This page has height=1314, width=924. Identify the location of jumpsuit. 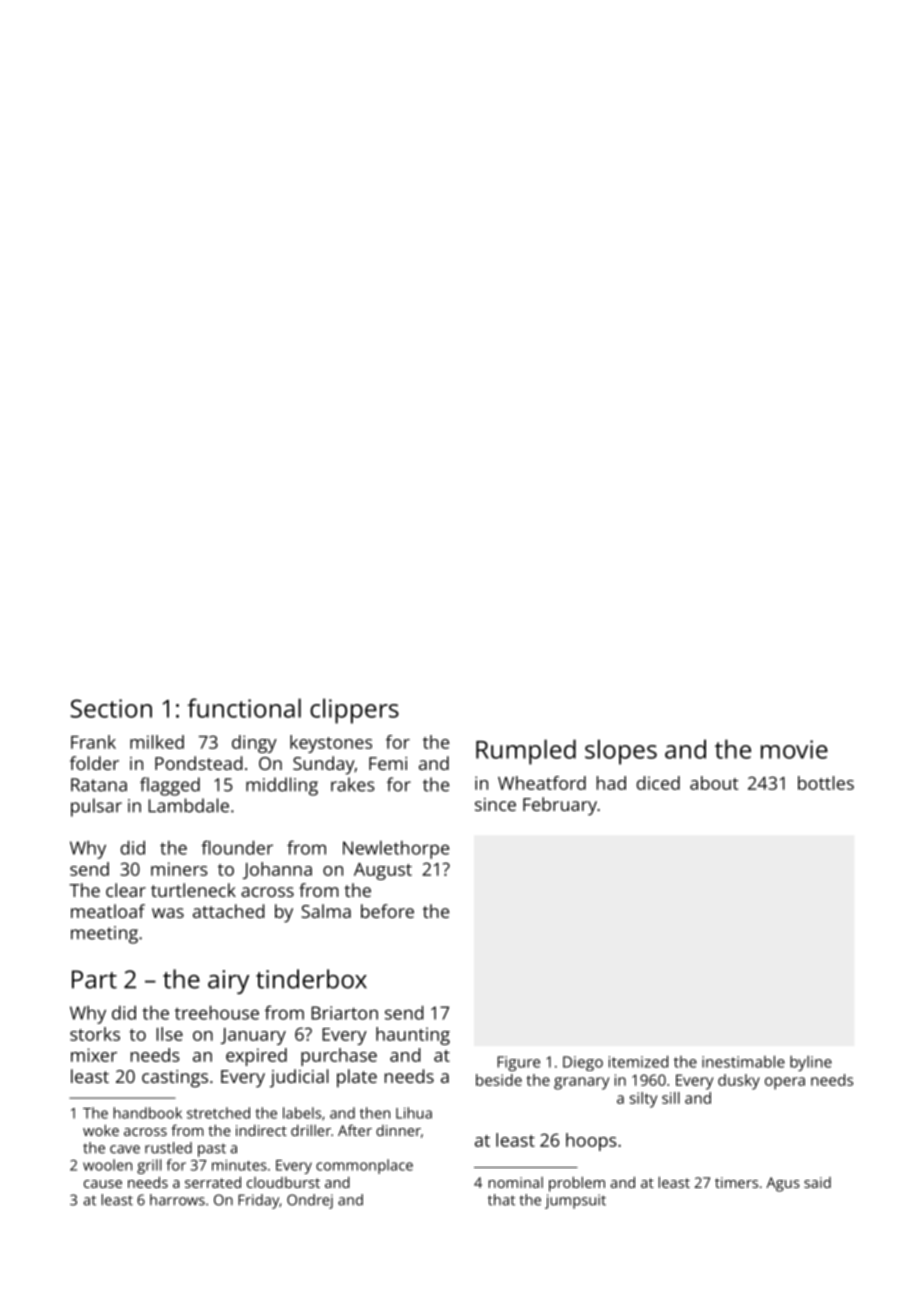
(575, 1201).
